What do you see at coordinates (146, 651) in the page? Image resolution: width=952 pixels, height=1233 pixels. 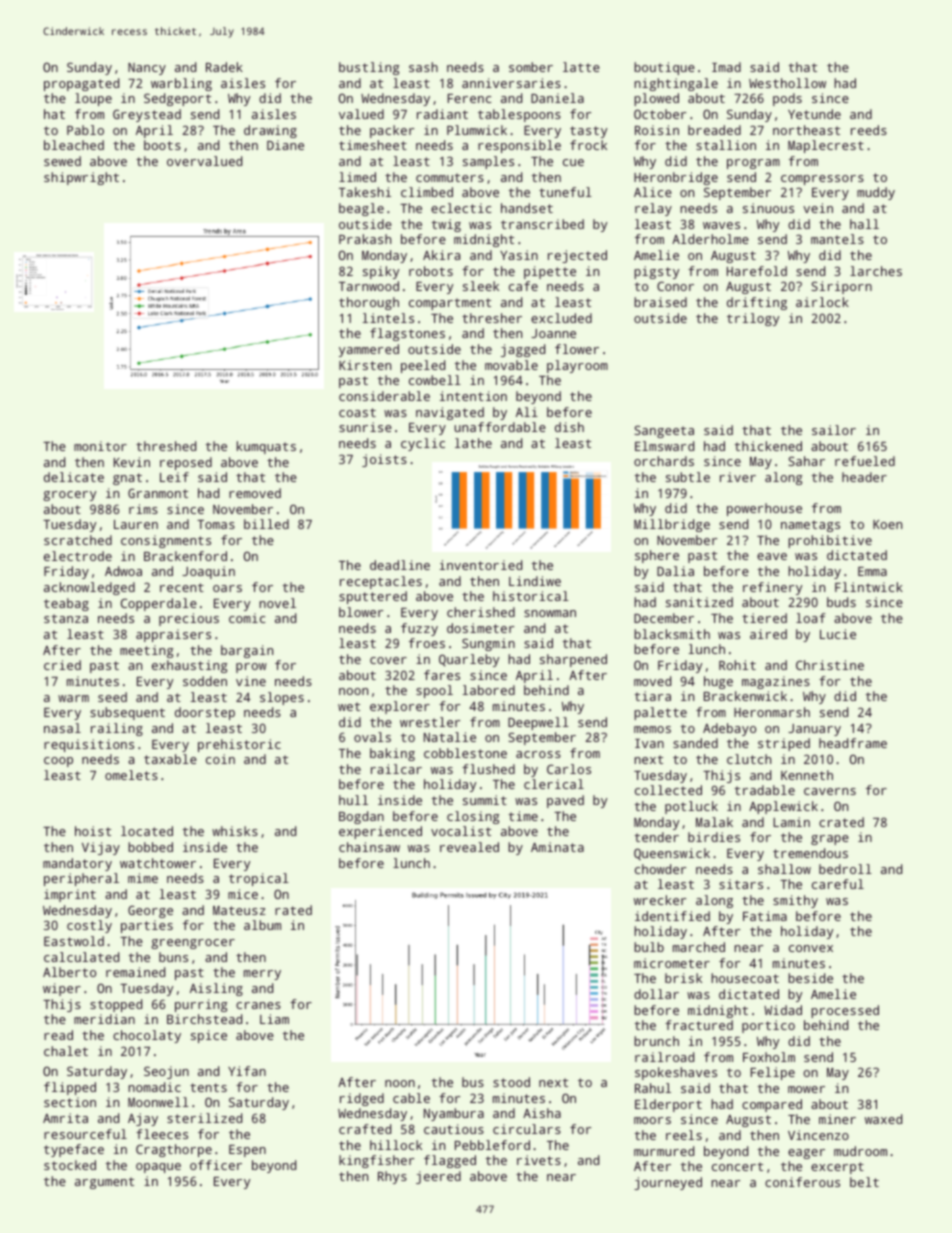 I see `meeting` at bounding box center [146, 651].
